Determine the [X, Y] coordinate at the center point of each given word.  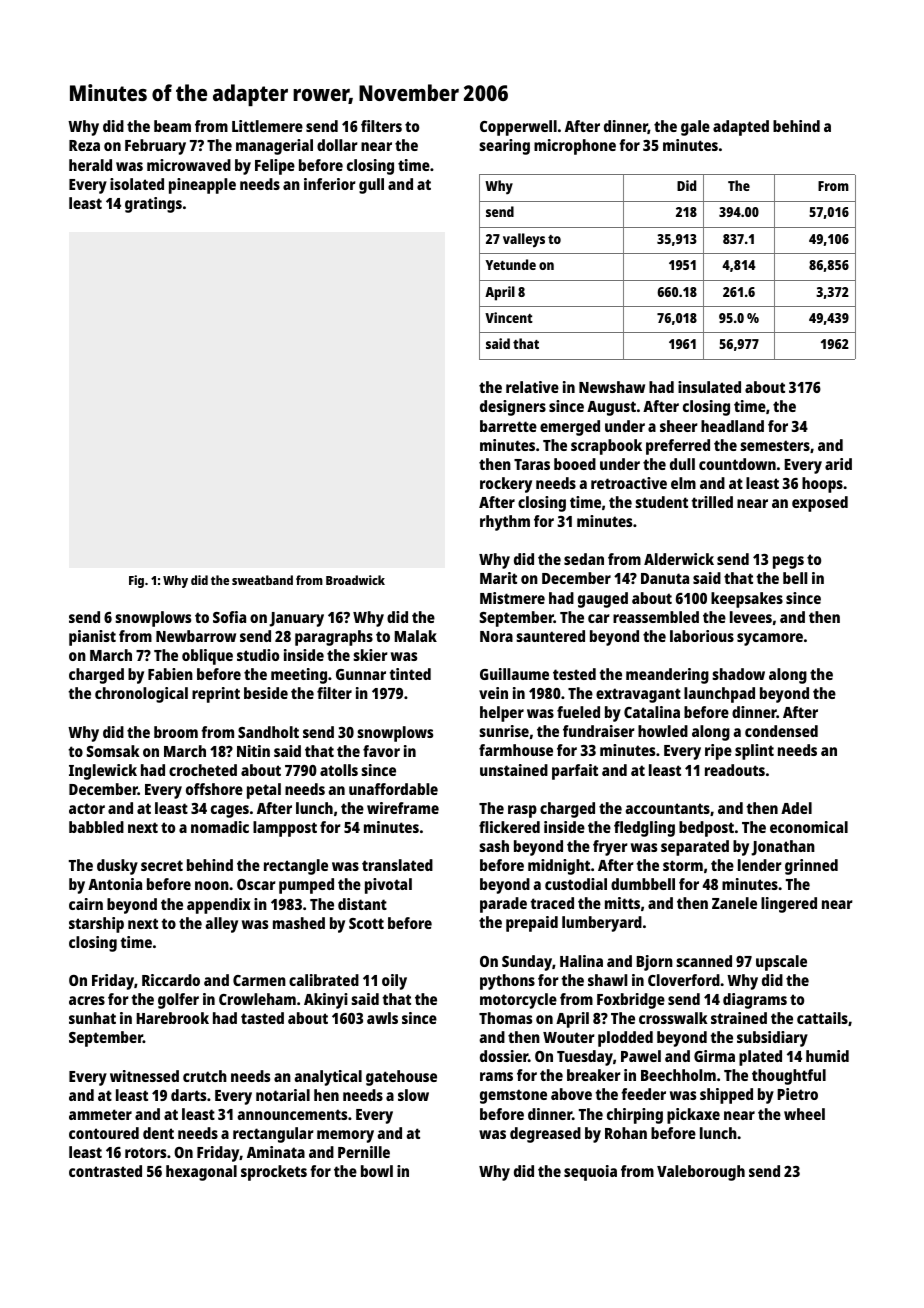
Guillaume [514, 674]
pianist [92, 638]
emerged [570, 428]
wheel [804, 1114]
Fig [136, 581]
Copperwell [518, 128]
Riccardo [171, 980]
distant [362, 904]
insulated [709, 387]
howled [663, 731]
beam [172, 126]
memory [345, 1136]
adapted [741, 128]
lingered [789, 905]
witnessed [144, 1076]
